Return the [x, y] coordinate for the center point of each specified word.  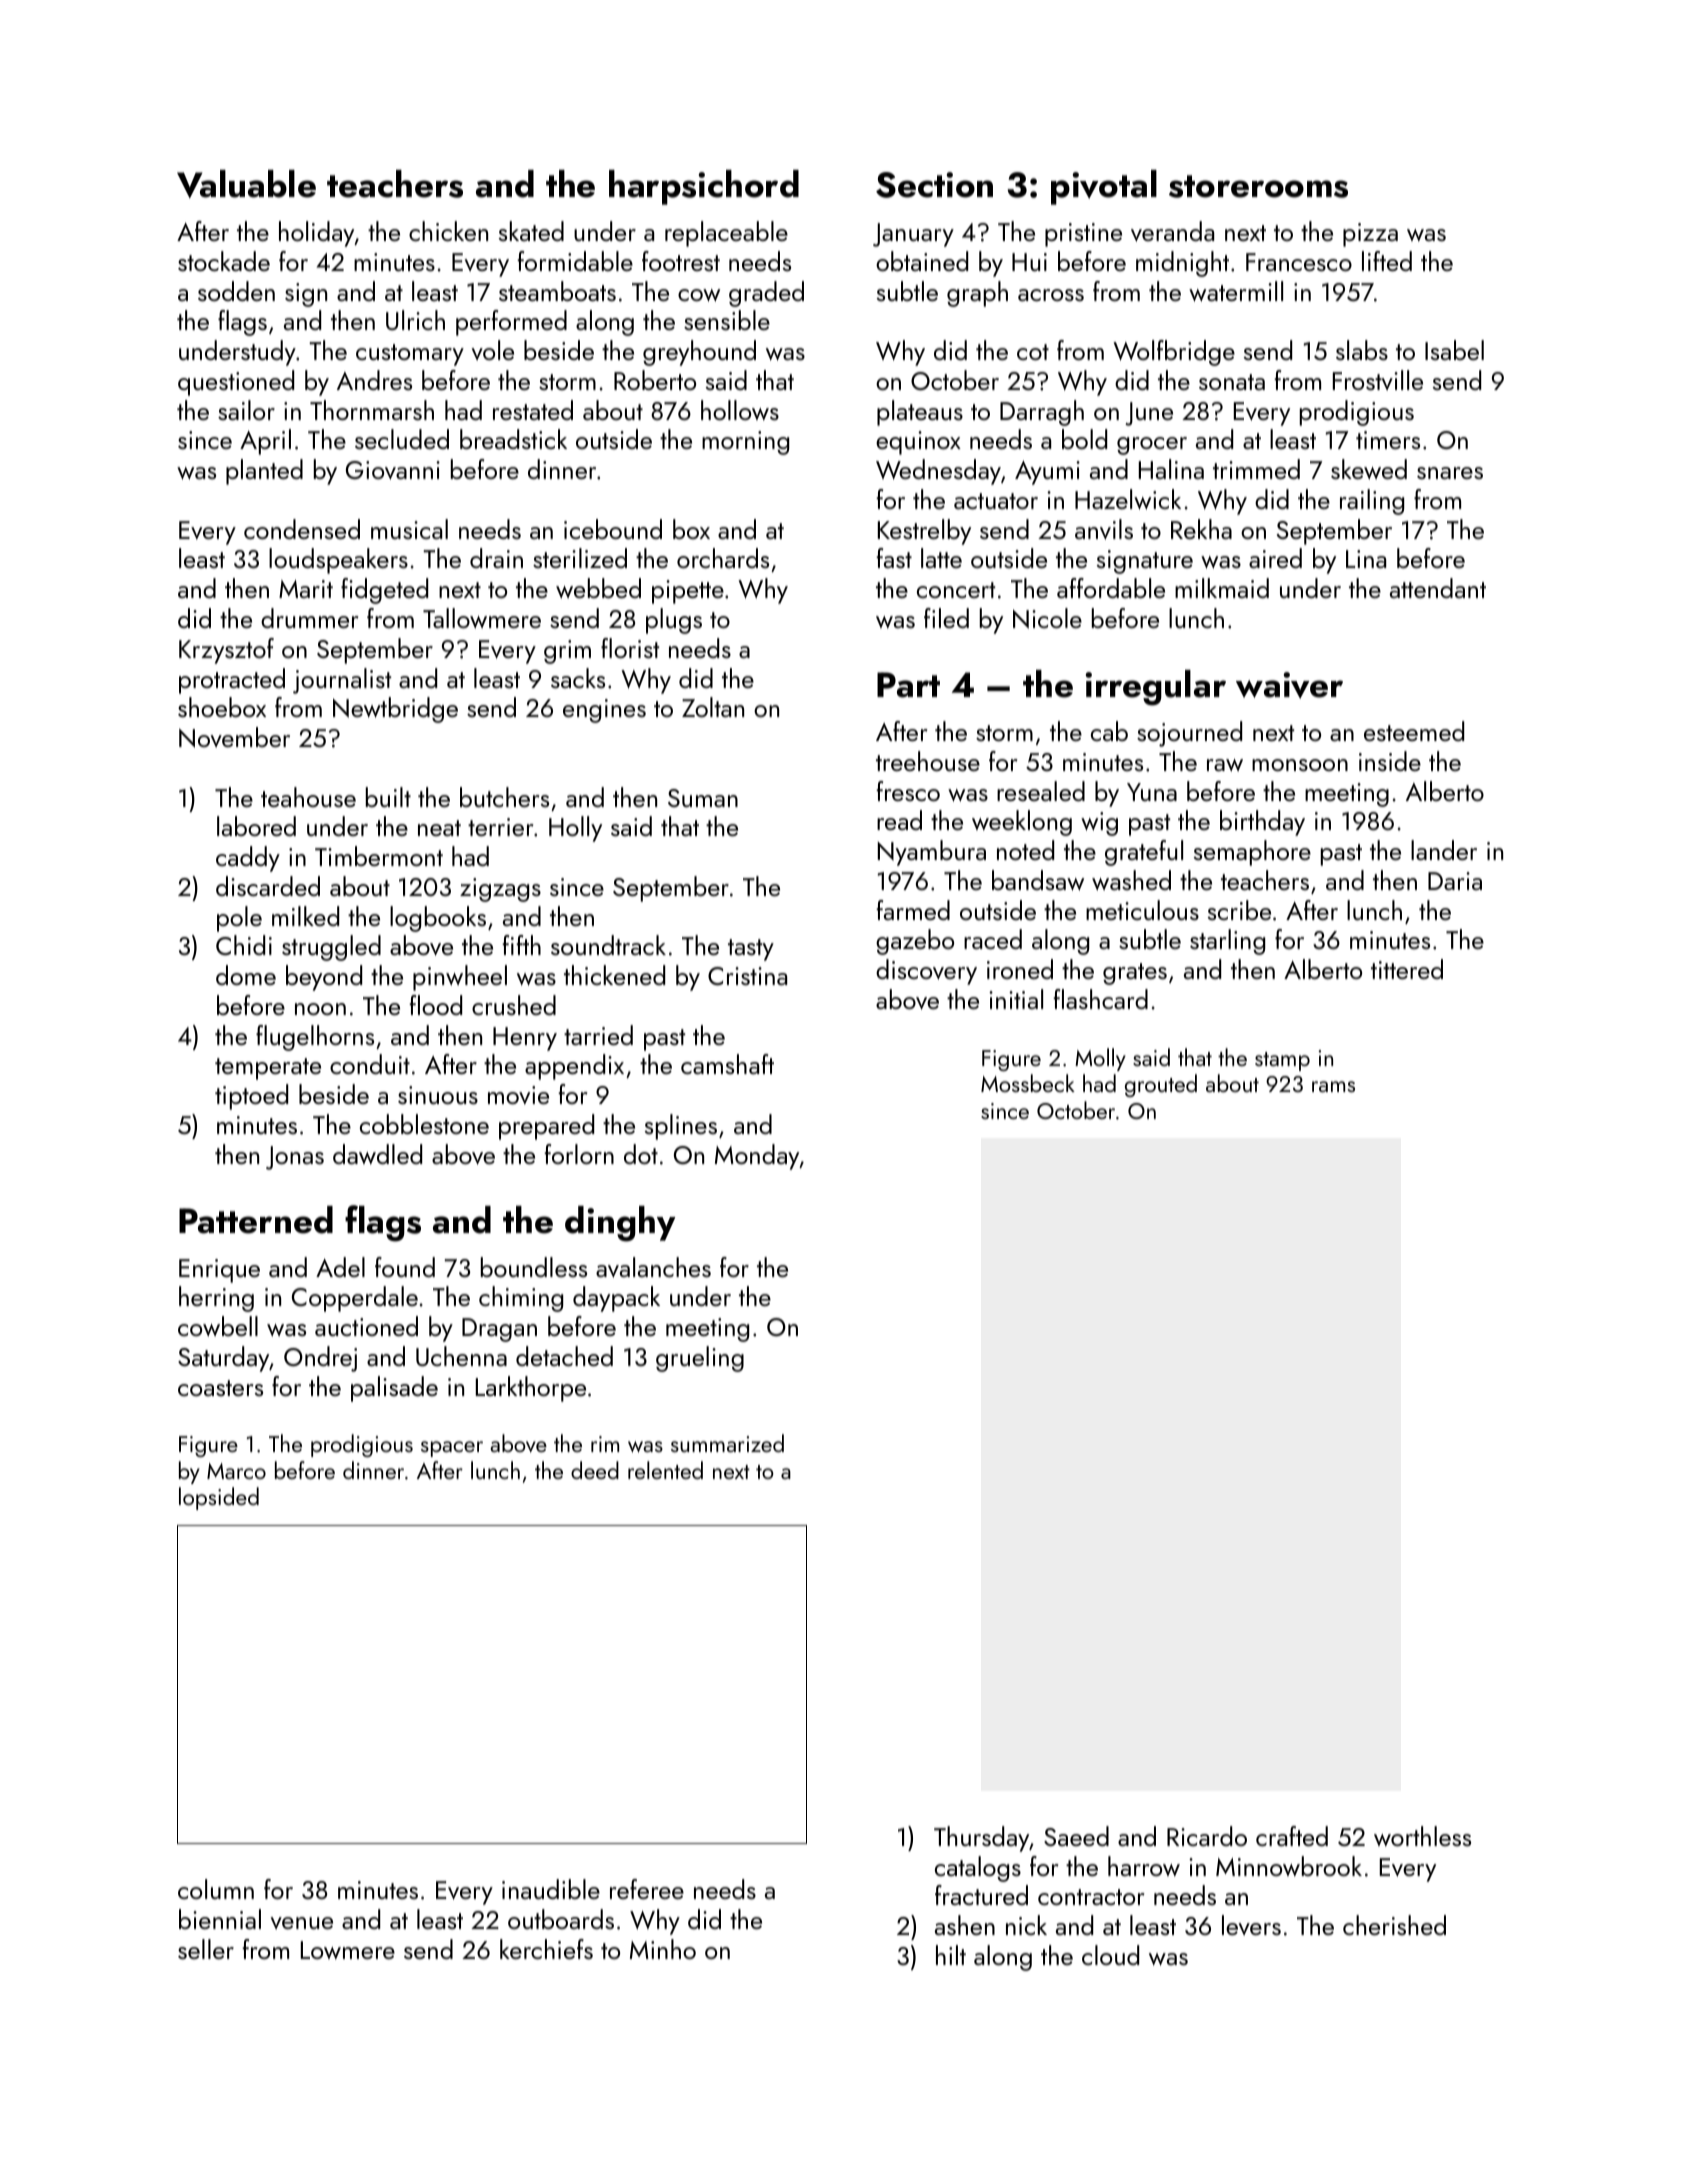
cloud [1110, 1955]
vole [493, 350]
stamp [1282, 1061]
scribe [1239, 910]
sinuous [438, 1095]
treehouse [928, 761]
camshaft [727, 1064]
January [913, 235]
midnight [1182, 264]
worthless [1422, 1836]
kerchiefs [546, 1949]
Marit [306, 589]
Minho [663, 1949]
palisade [394, 1389]
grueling [700, 1359]
